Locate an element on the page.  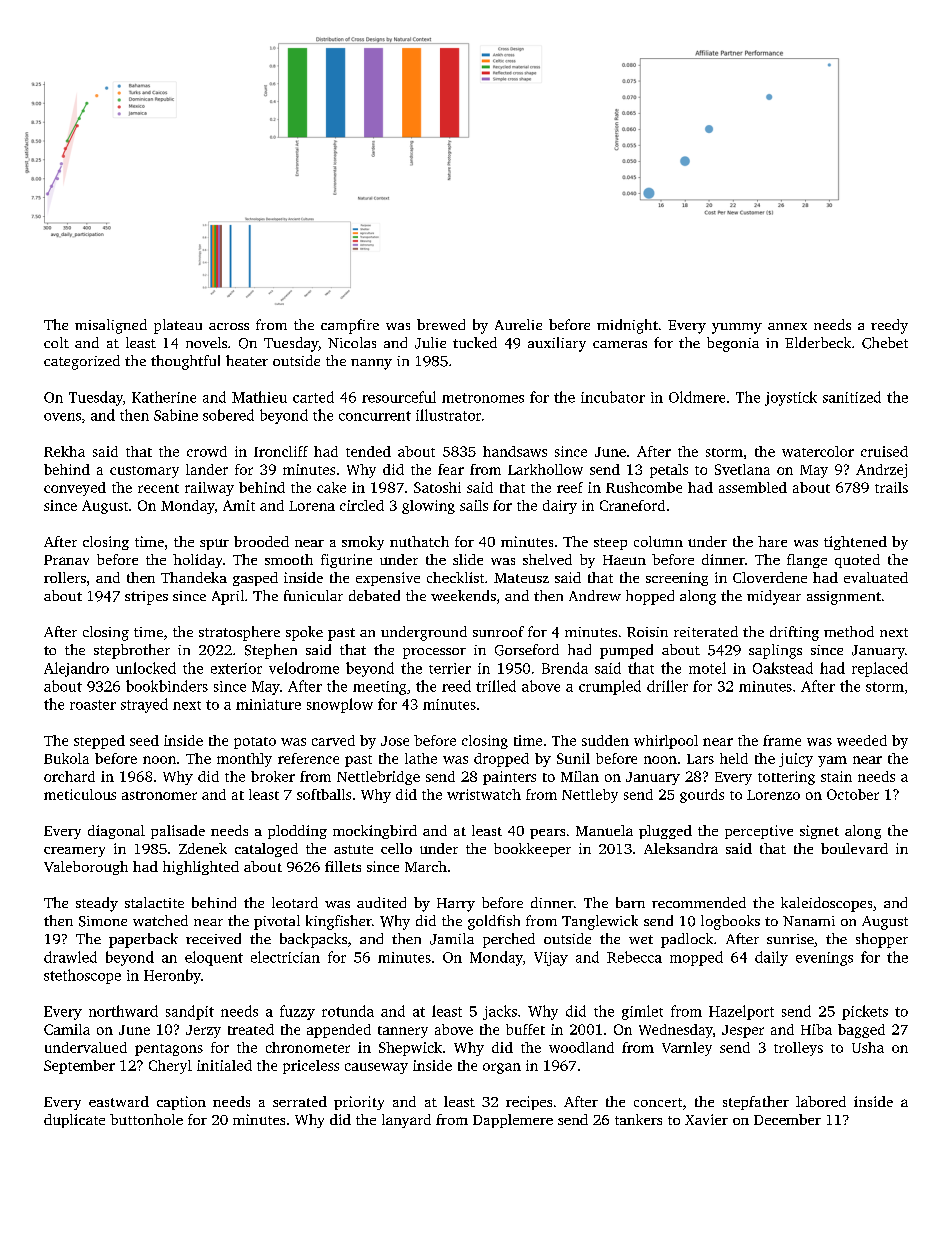
rollers is located at coordinates (65, 577).
